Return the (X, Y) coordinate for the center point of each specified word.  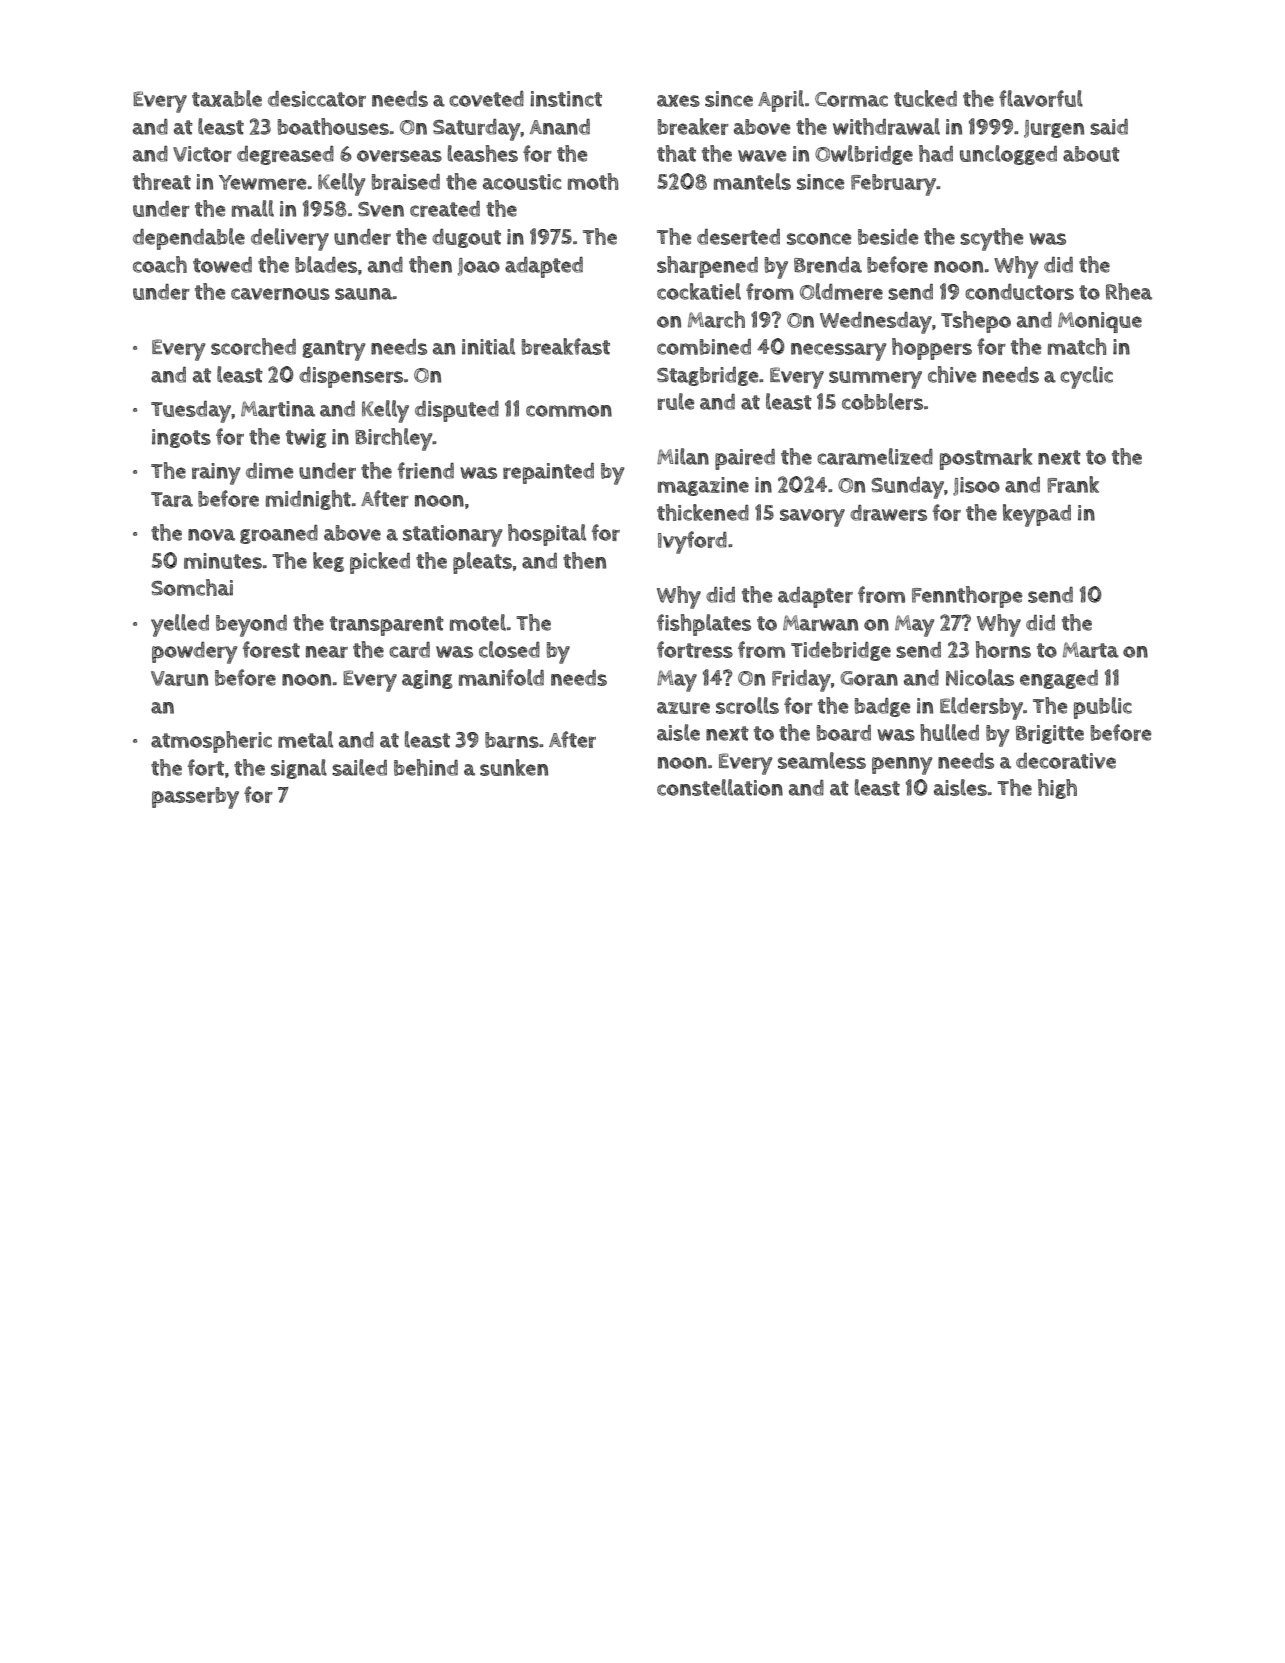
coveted (486, 99)
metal (305, 739)
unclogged (1008, 155)
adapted (544, 267)
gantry (334, 350)
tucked (925, 98)
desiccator (317, 99)
